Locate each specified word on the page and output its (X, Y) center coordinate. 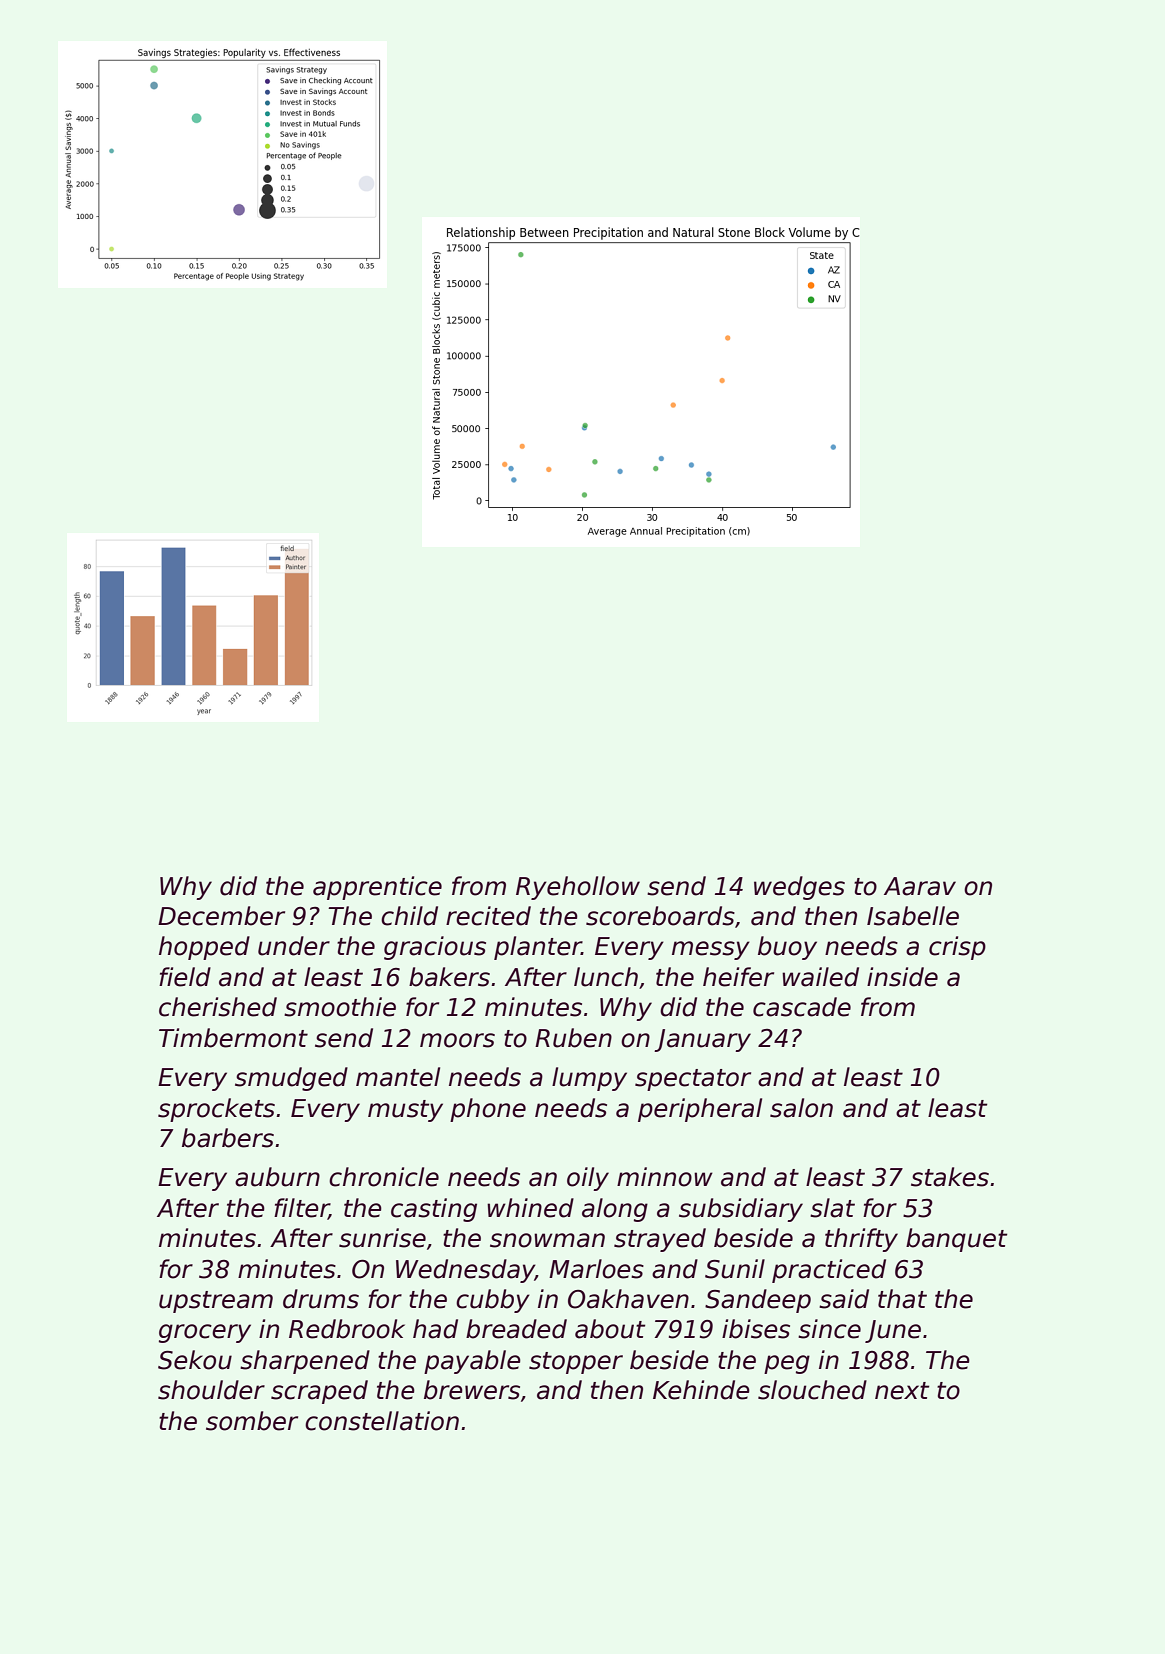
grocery (205, 1333)
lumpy (589, 1079)
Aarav (920, 886)
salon (801, 1108)
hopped (204, 948)
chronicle (384, 1177)
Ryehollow (578, 888)
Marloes (596, 1269)
